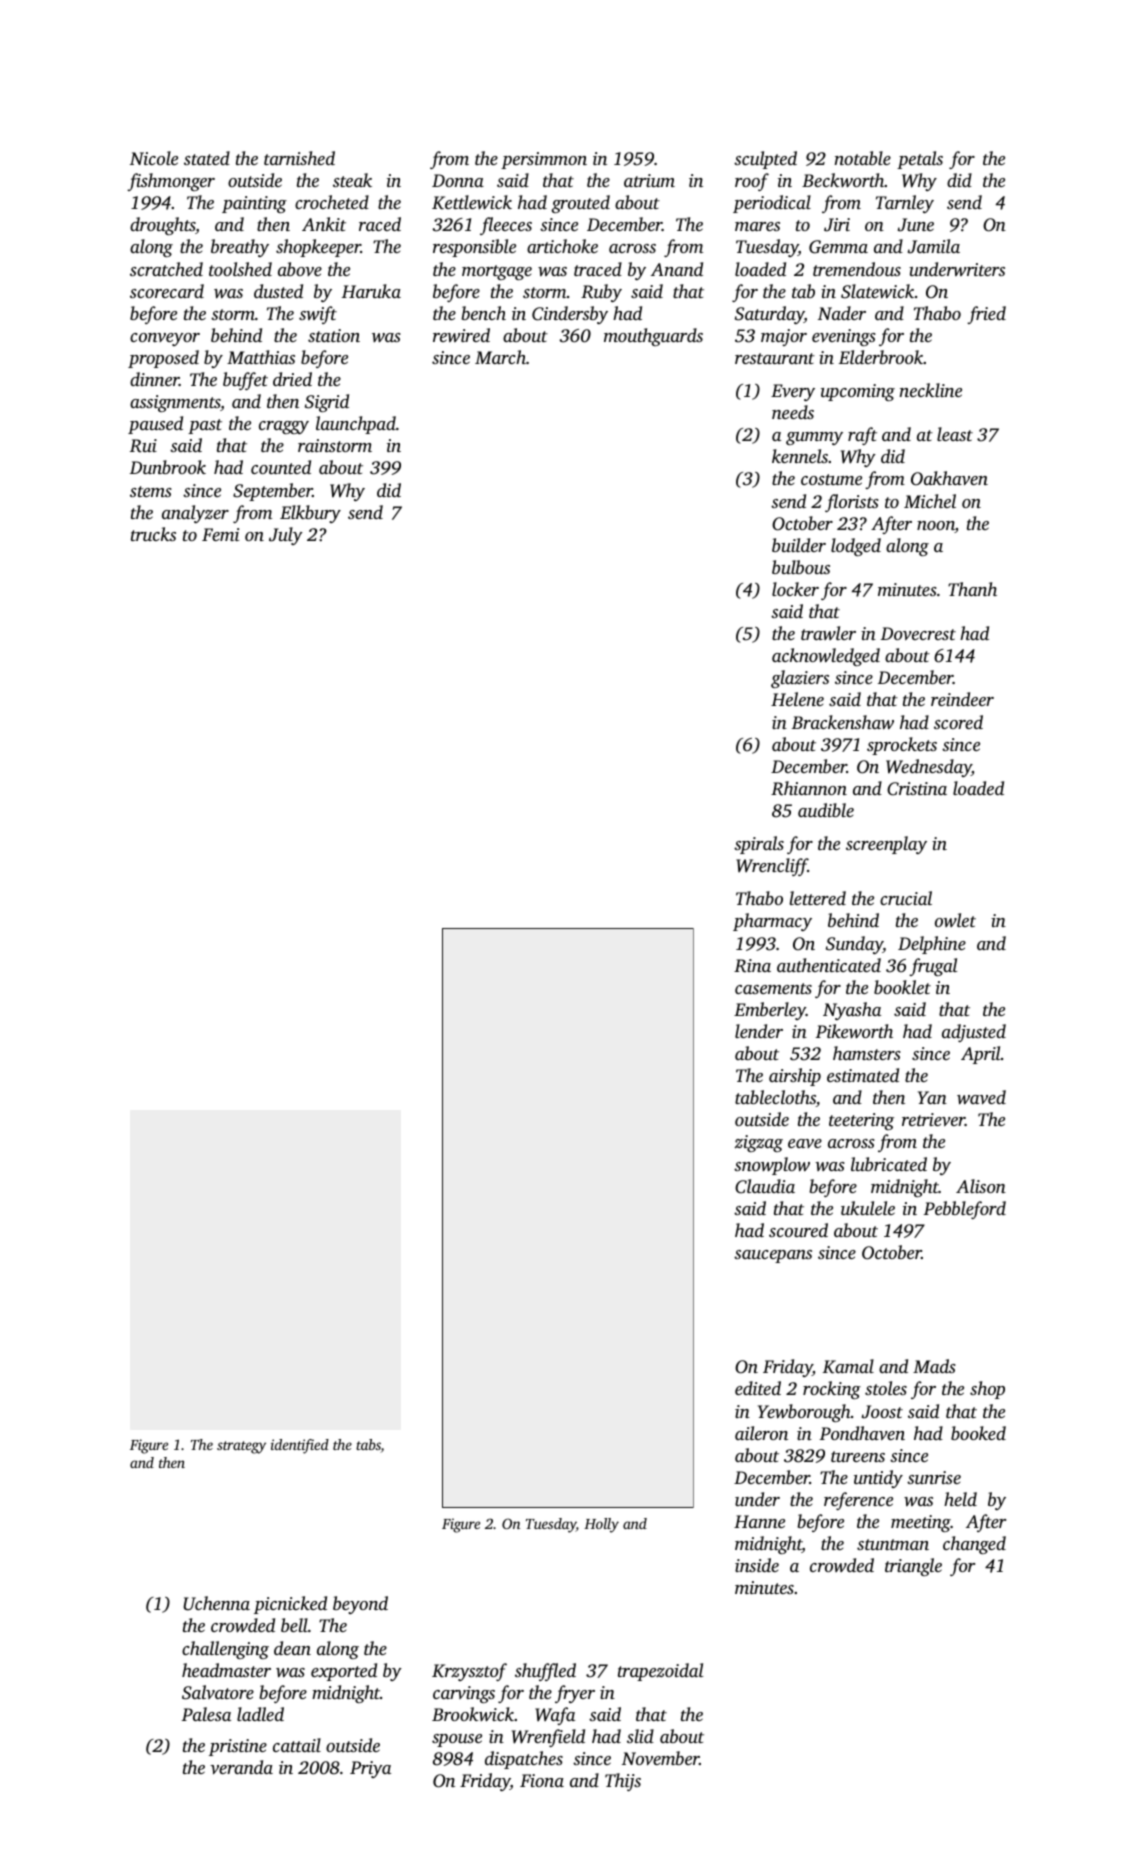  What do you see at coordinates (166, 269) in the screenshot?
I see `scratched` at bounding box center [166, 269].
